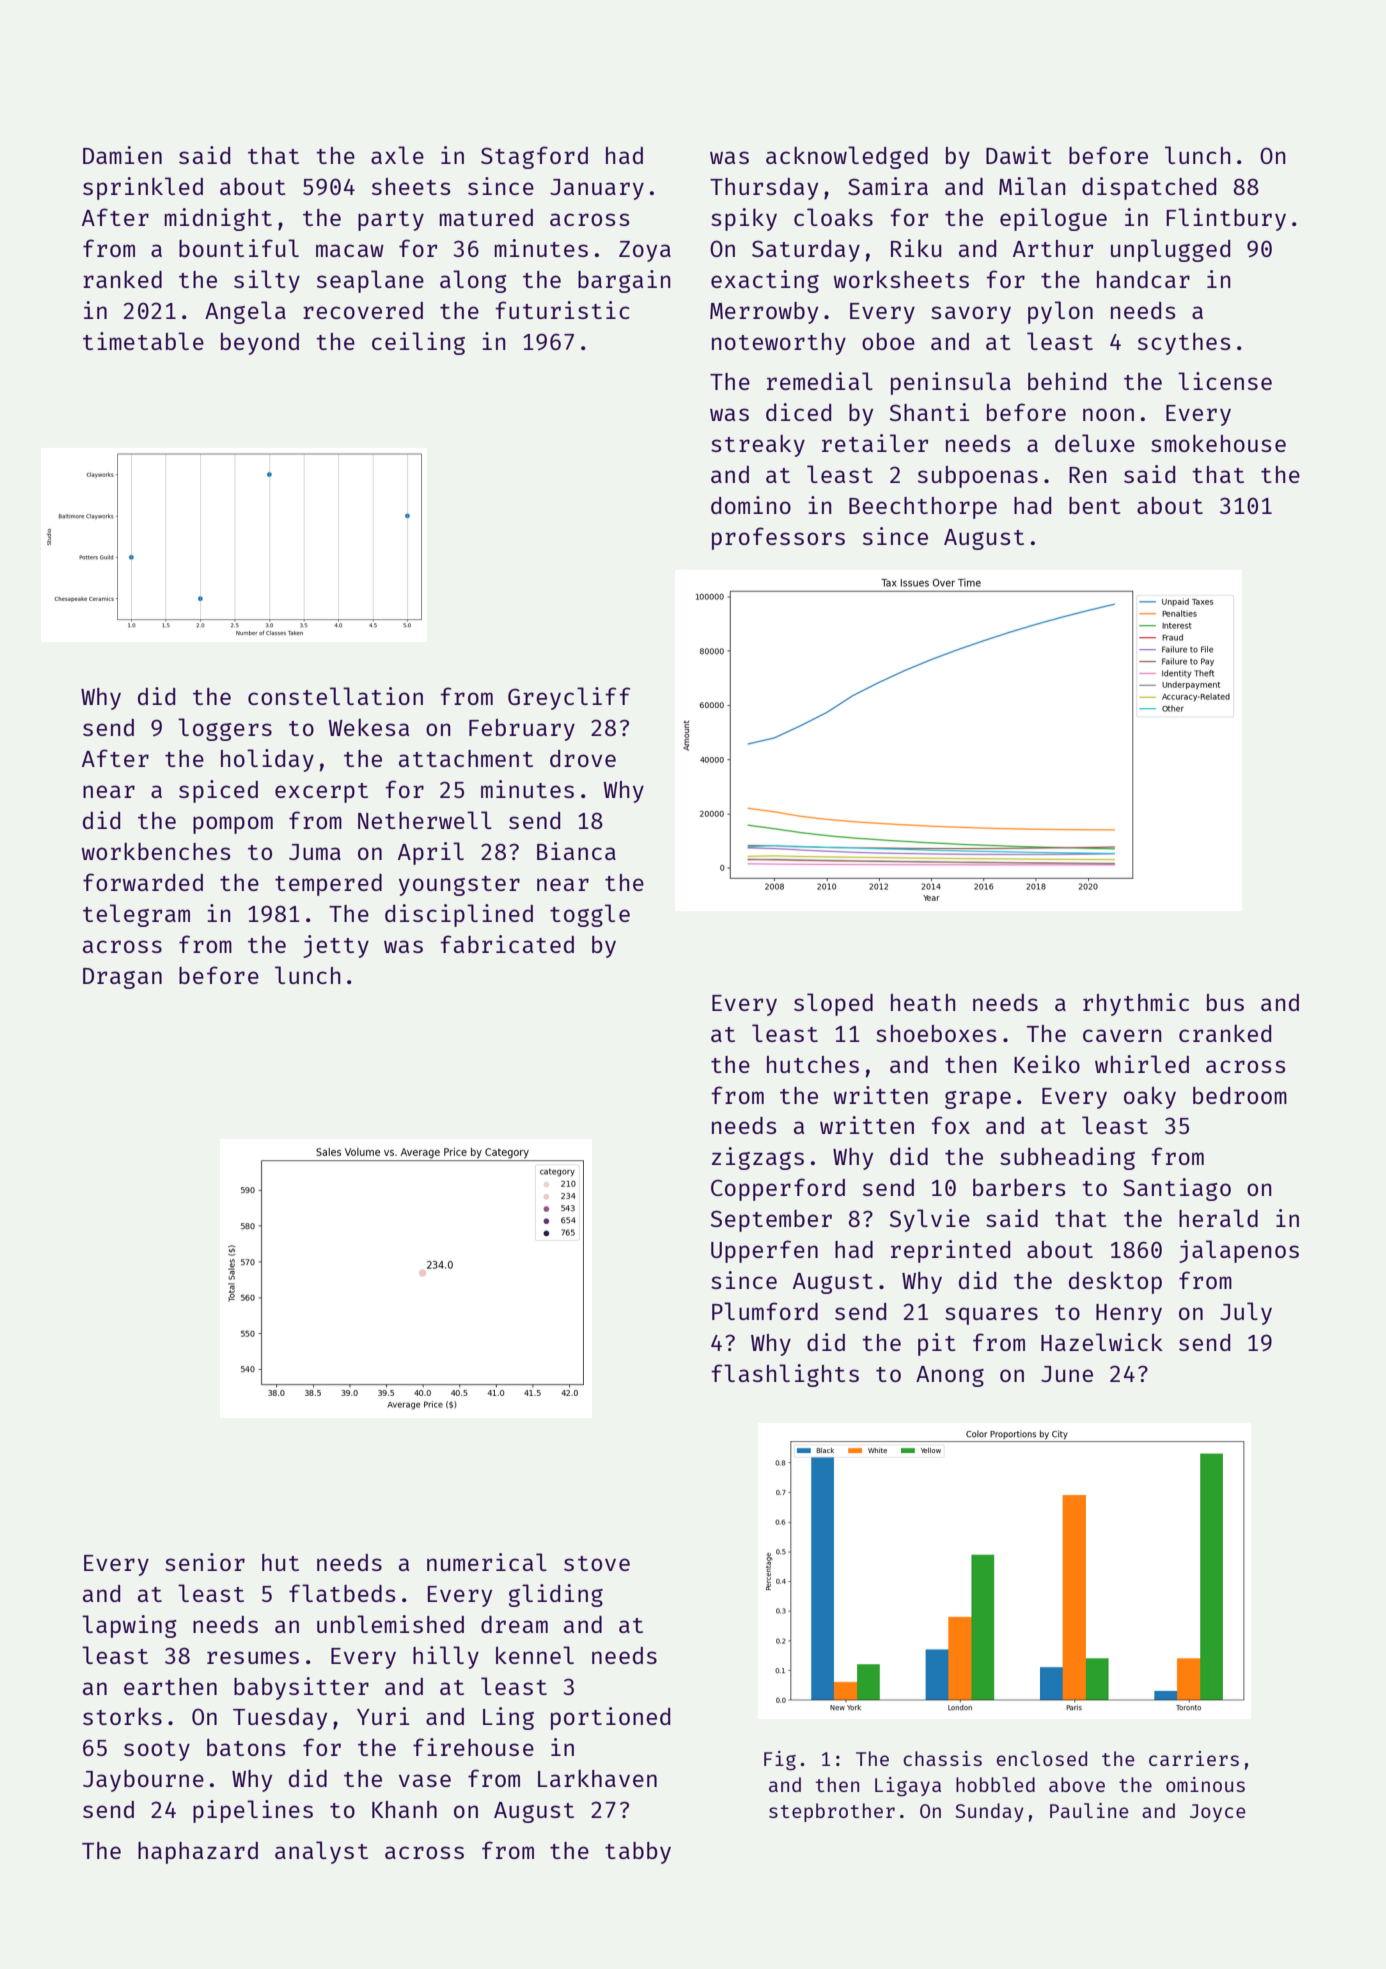 The height and width of the screenshot is (1969, 1386). I want to click on senior, so click(205, 1562).
